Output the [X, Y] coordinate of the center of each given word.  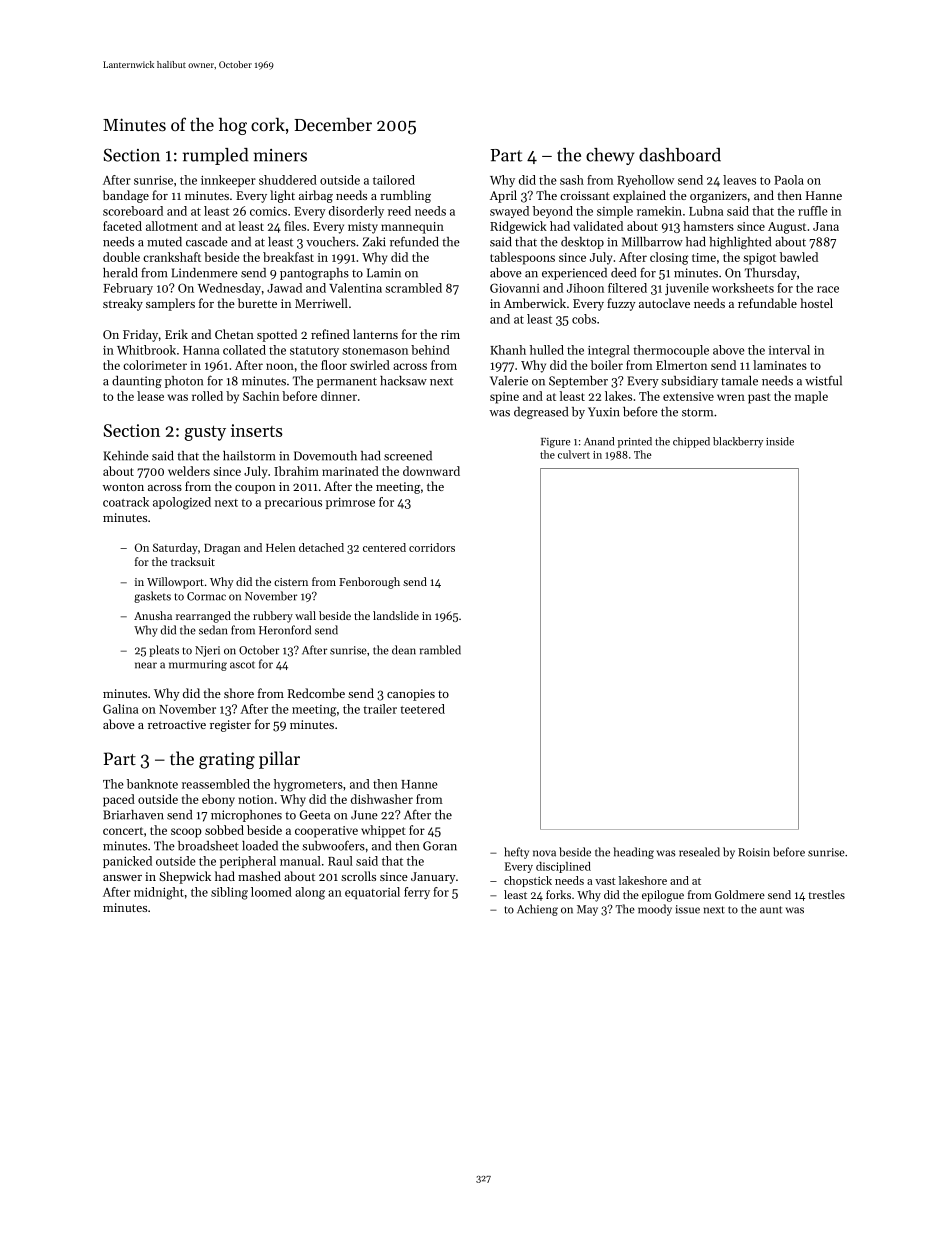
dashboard [680, 155]
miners [280, 155]
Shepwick [185, 877]
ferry [417, 893]
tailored [394, 180]
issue [688, 909]
